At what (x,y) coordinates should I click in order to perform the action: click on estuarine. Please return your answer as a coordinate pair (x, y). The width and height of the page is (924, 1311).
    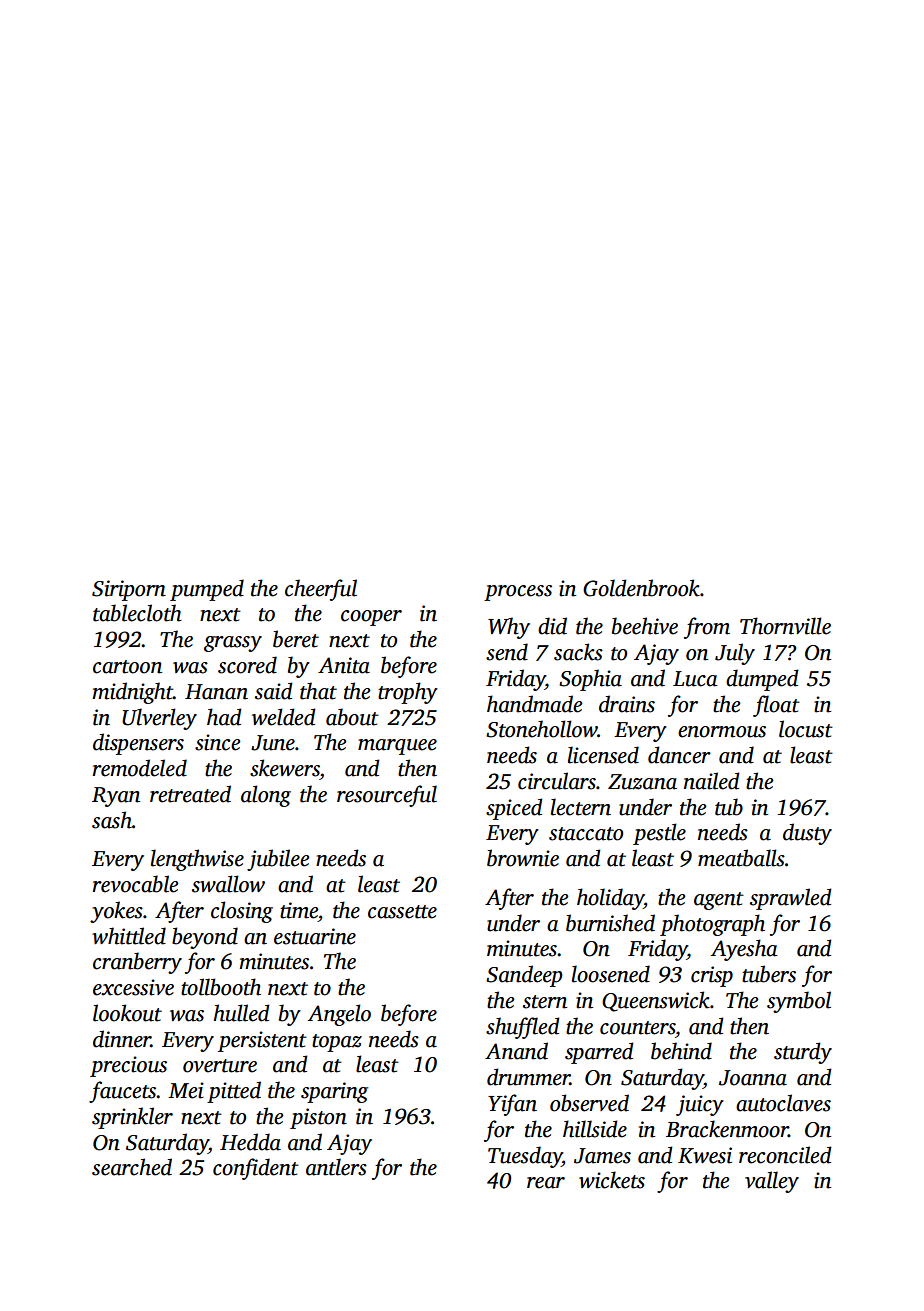
    Looking at the image, I should click on (315, 936).
